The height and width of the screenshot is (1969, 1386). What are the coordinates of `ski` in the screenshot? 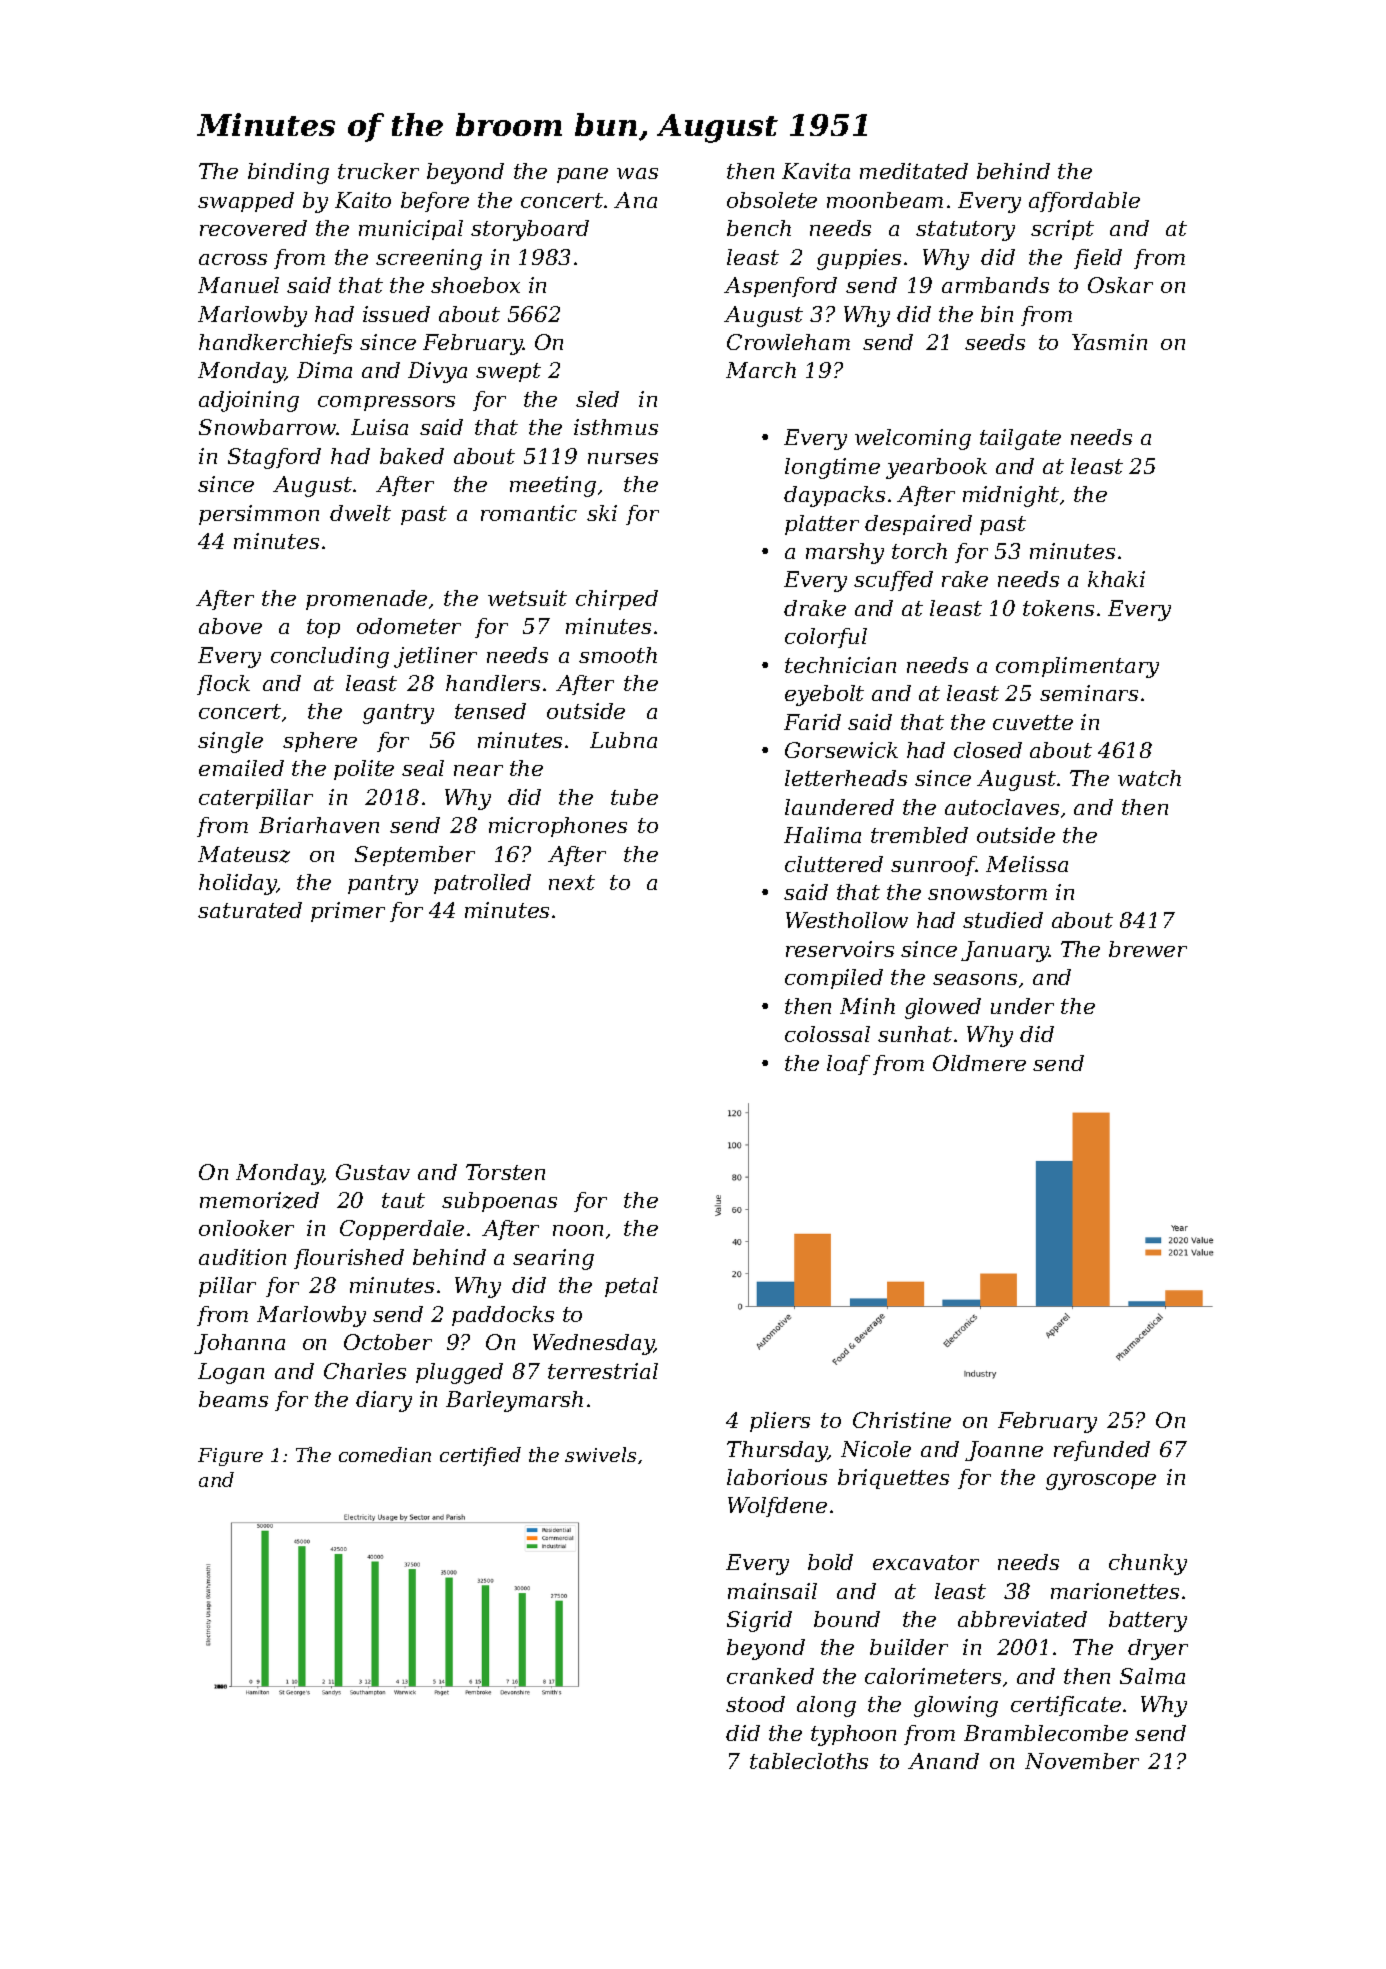 It's located at (602, 513).
